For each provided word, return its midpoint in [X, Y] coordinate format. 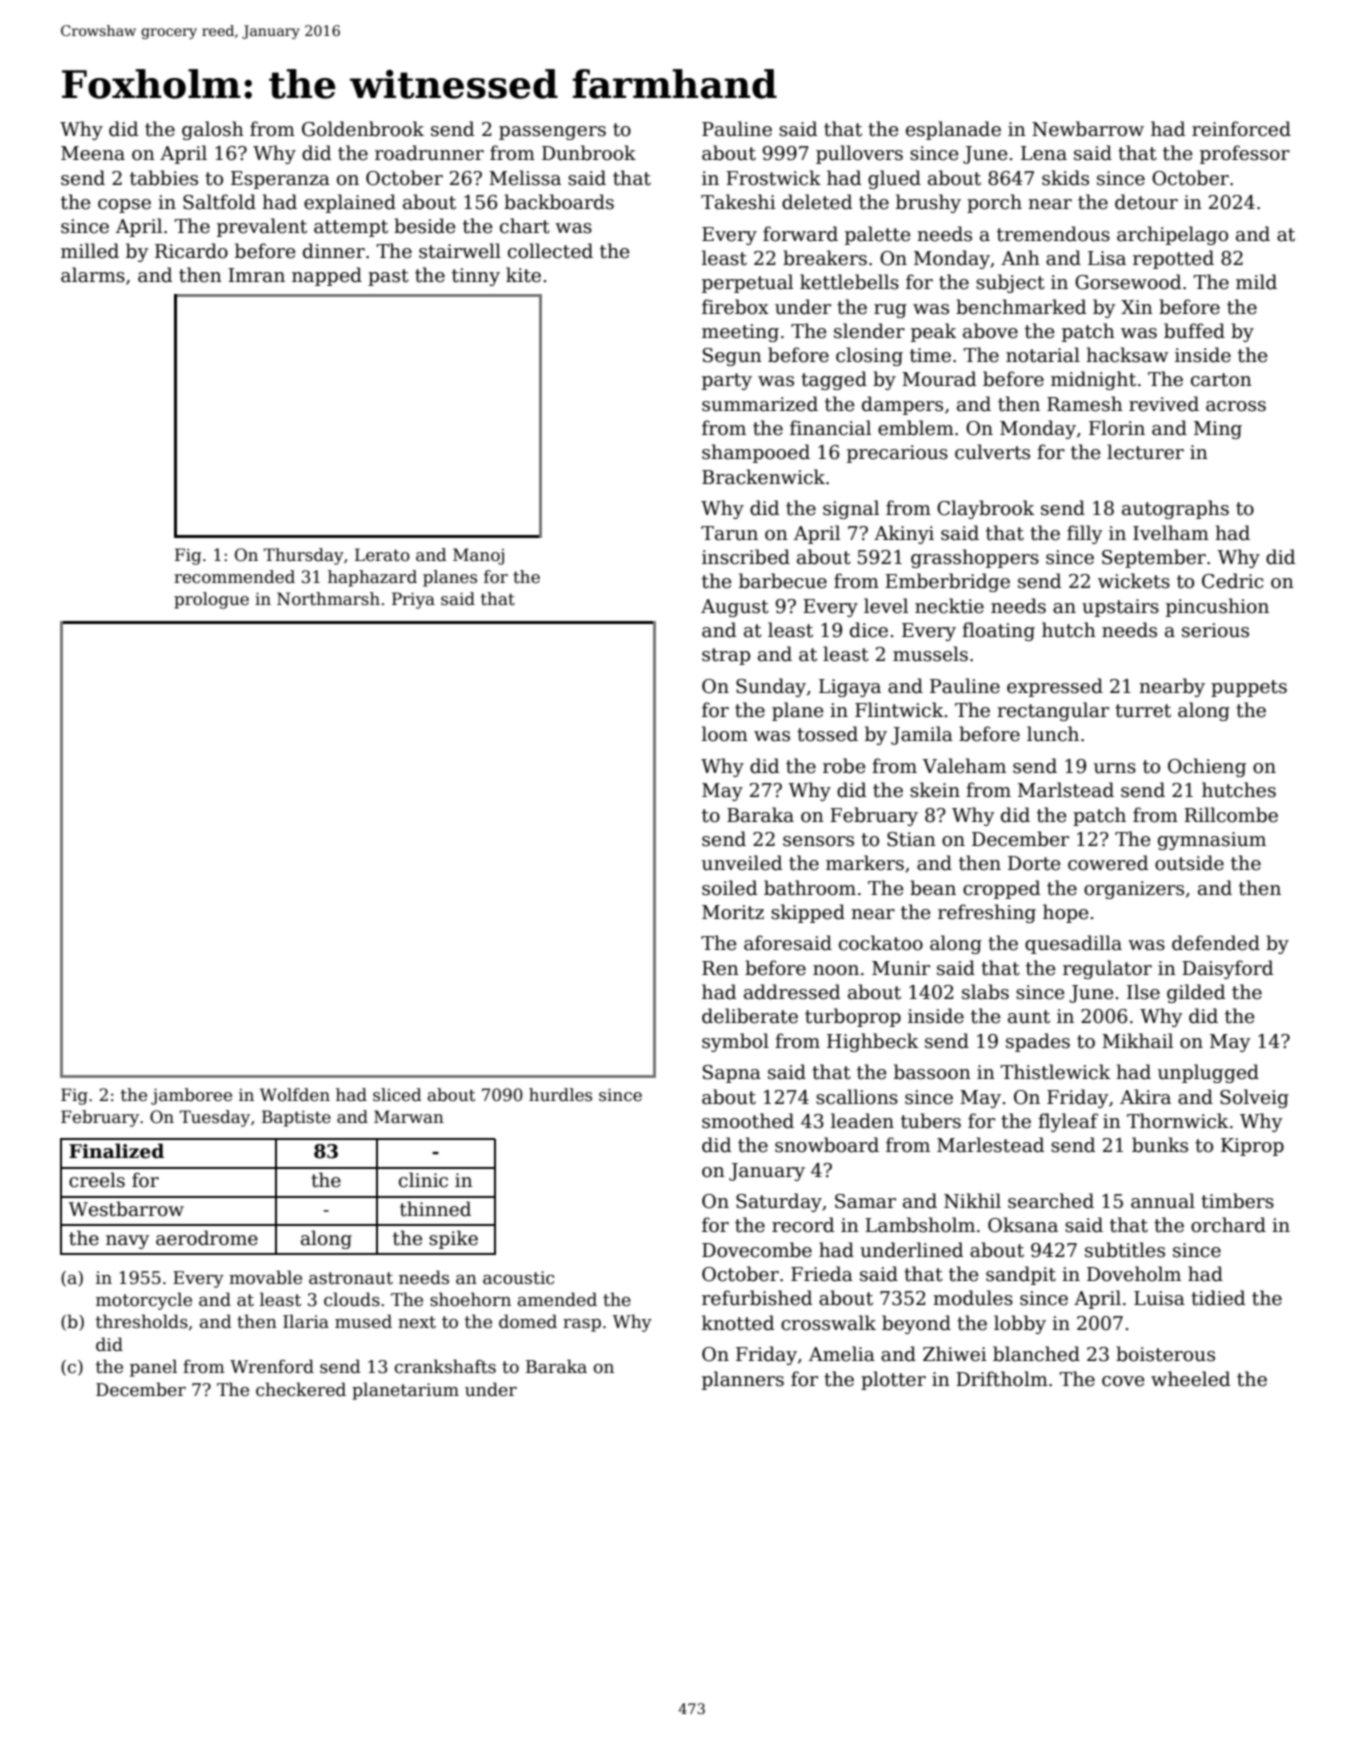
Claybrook [986, 509]
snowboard [827, 1145]
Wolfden [295, 1095]
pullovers [859, 154]
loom [725, 734]
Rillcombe [1231, 815]
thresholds [142, 1321]
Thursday [303, 556]
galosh [213, 130]
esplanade [953, 130]
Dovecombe [757, 1250]
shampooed [756, 453]
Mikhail [1137, 1041]
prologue [211, 600]
